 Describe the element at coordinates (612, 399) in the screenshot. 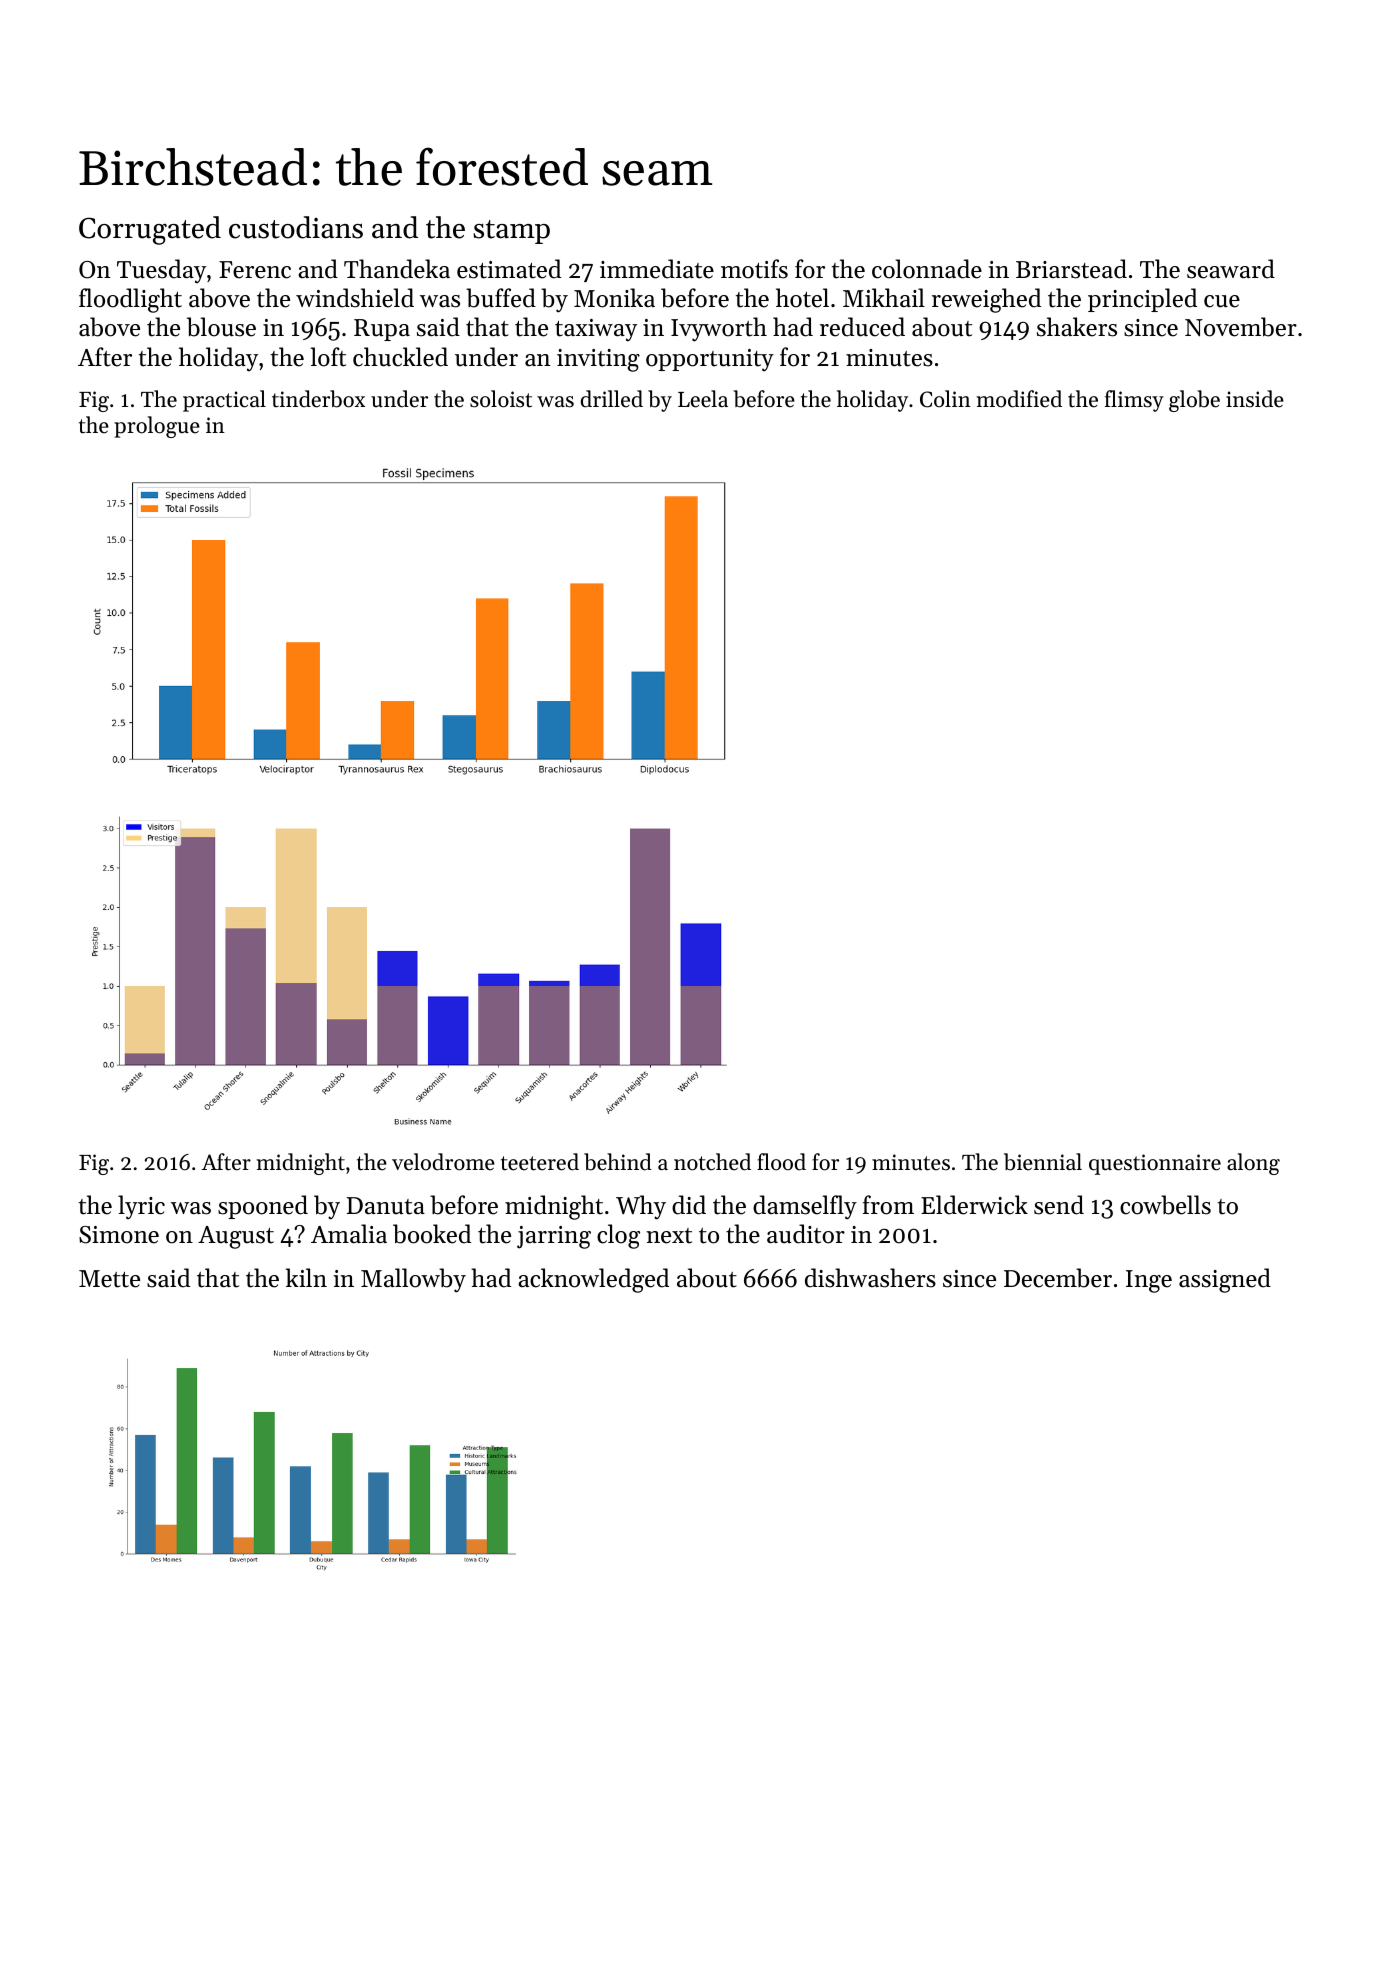

I see `drilled` at that location.
